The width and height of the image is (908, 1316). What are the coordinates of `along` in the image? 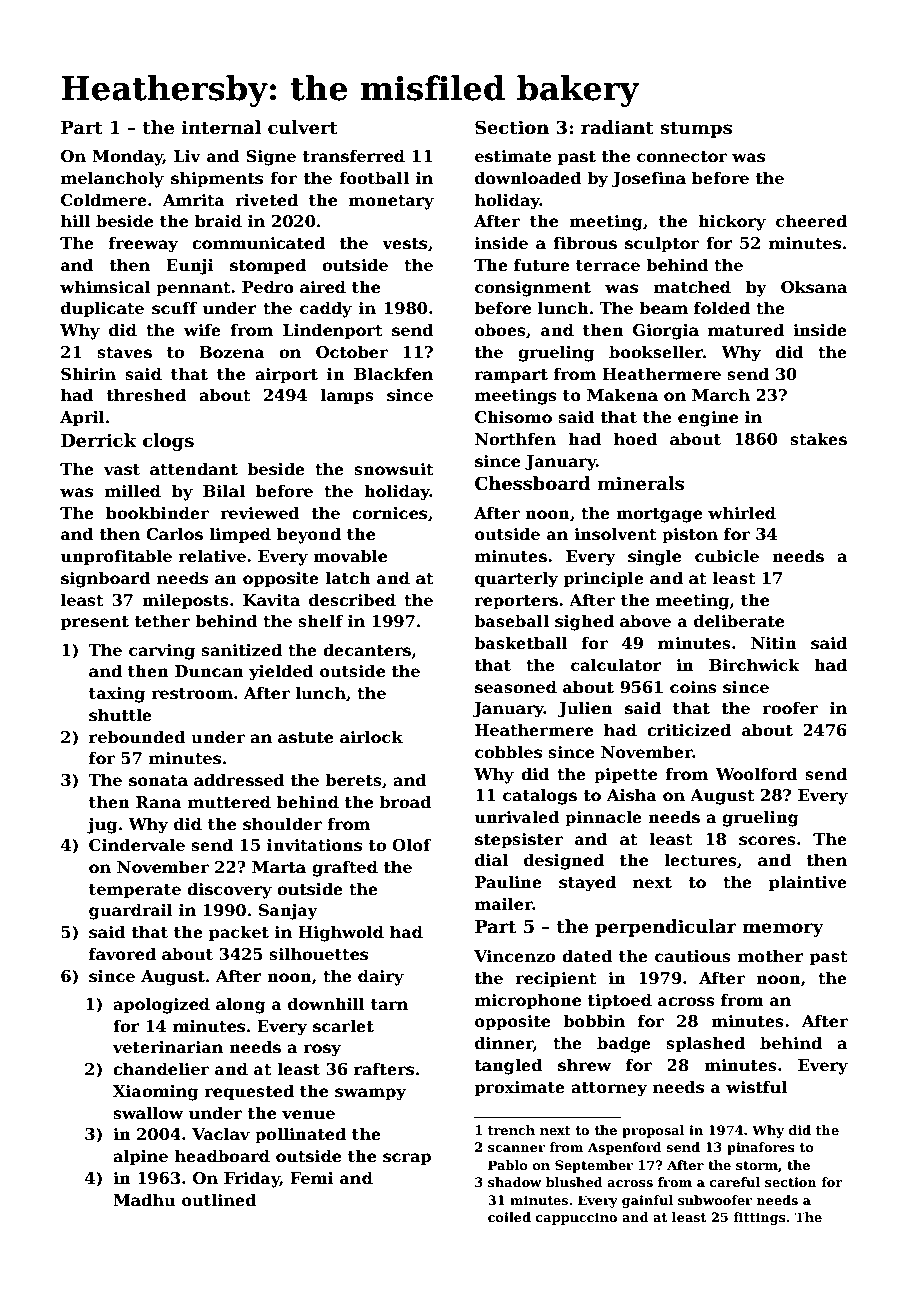 It's located at (241, 1005).
